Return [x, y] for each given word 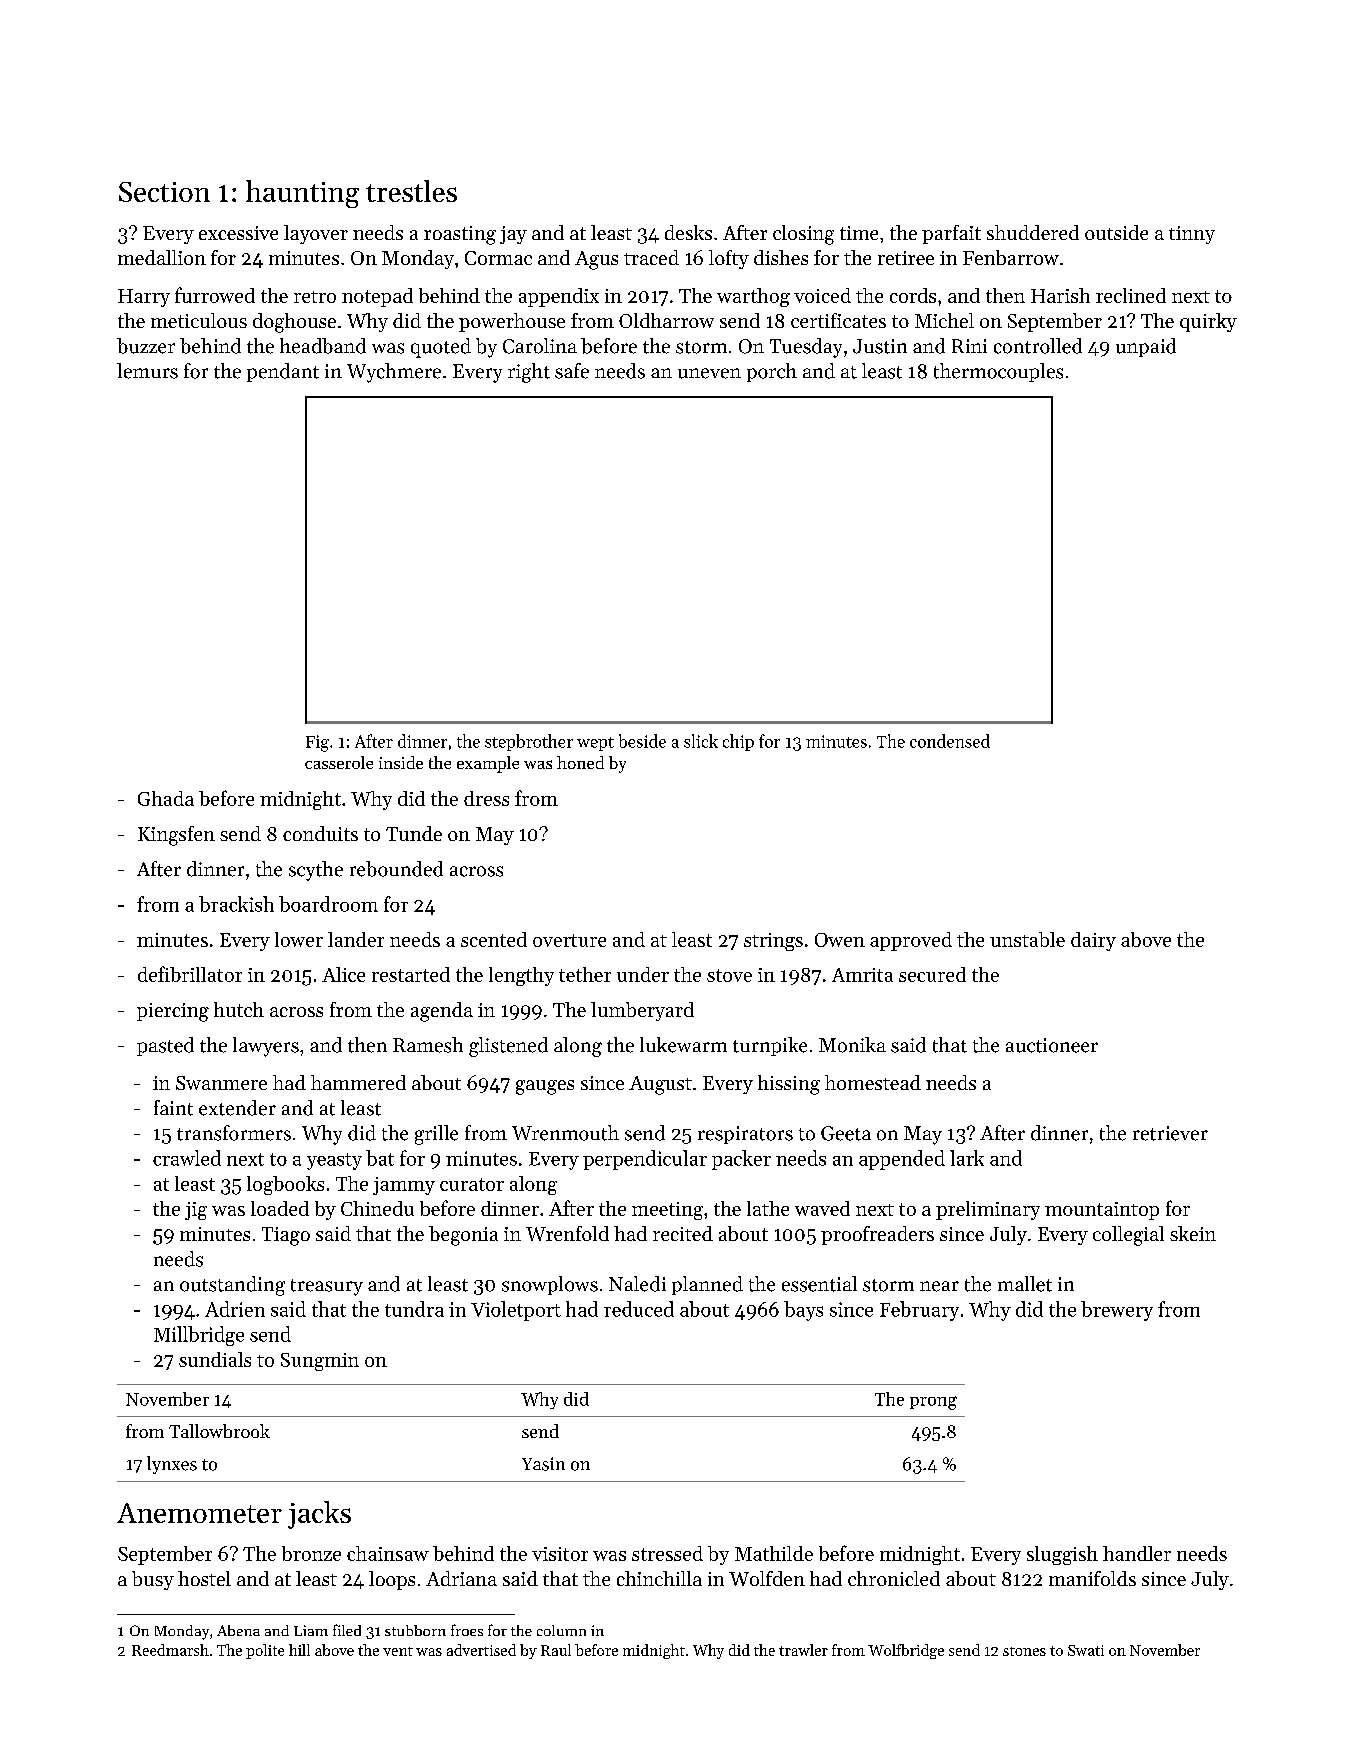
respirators [745, 1135]
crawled [187, 1158]
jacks [319, 1515]
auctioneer [1052, 1045]
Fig [317, 743]
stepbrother [529, 742]
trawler [803, 1650]
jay [513, 235]
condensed [950, 741]
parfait [951, 234]
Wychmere [394, 373]
